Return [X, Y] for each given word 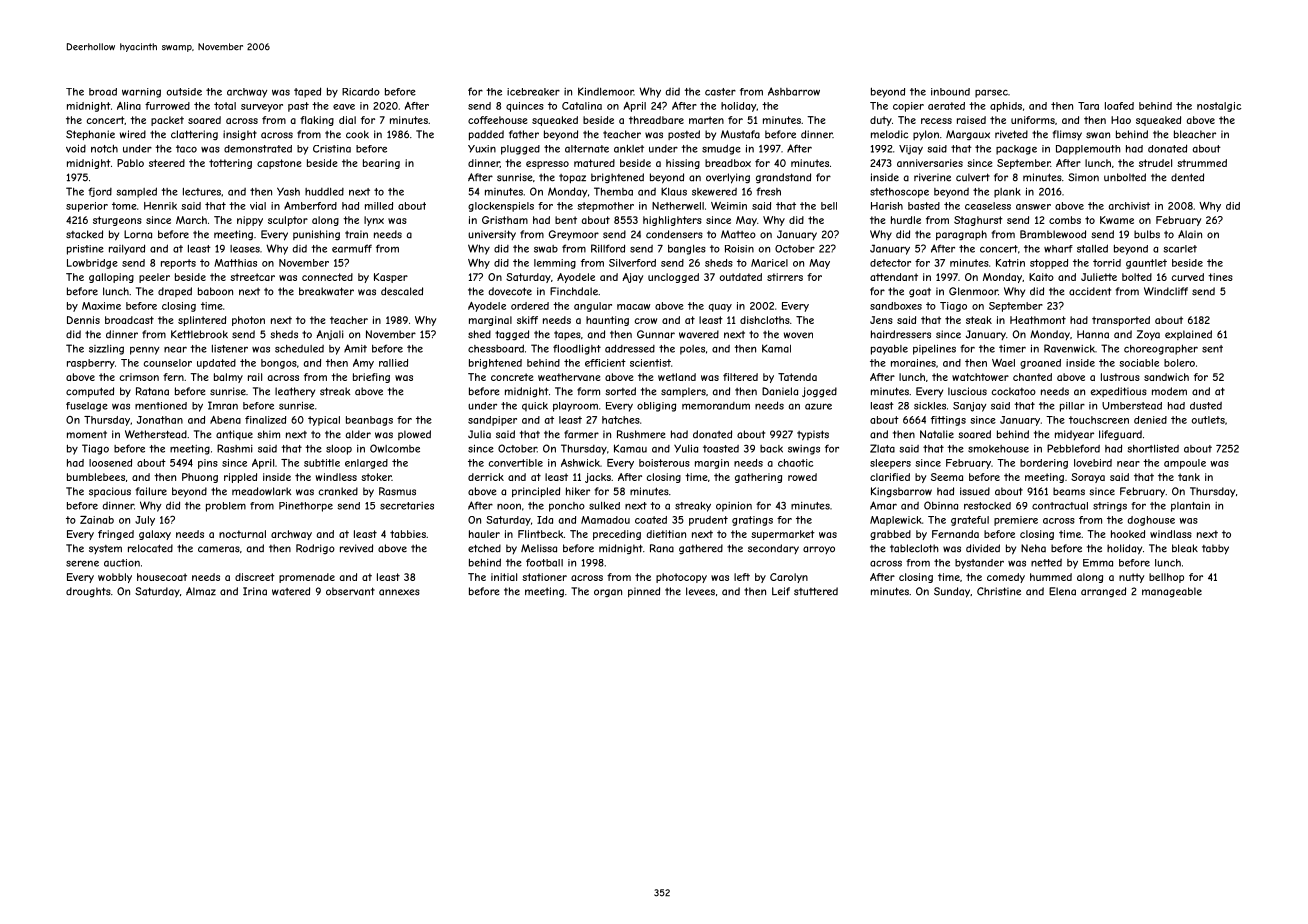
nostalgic [1219, 107]
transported [1121, 321]
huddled [324, 192]
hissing [683, 164]
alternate [587, 149]
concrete [512, 377]
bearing [381, 164]
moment [87, 435]
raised [971, 120]
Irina [255, 591]
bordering [1044, 464]
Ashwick [580, 463]
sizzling [106, 350]
